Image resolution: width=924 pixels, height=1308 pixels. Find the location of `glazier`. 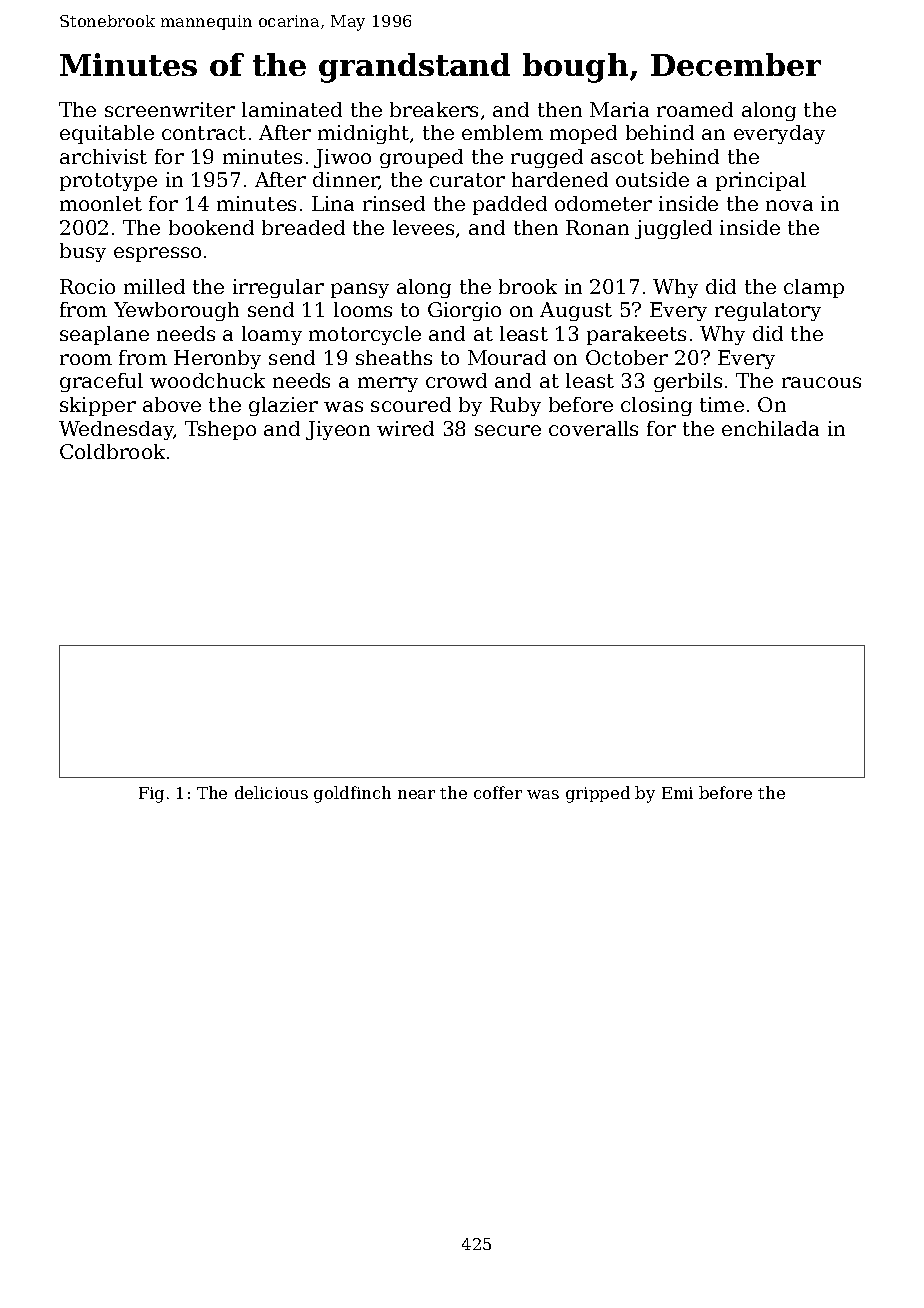

glazier is located at coordinates (283, 406).
